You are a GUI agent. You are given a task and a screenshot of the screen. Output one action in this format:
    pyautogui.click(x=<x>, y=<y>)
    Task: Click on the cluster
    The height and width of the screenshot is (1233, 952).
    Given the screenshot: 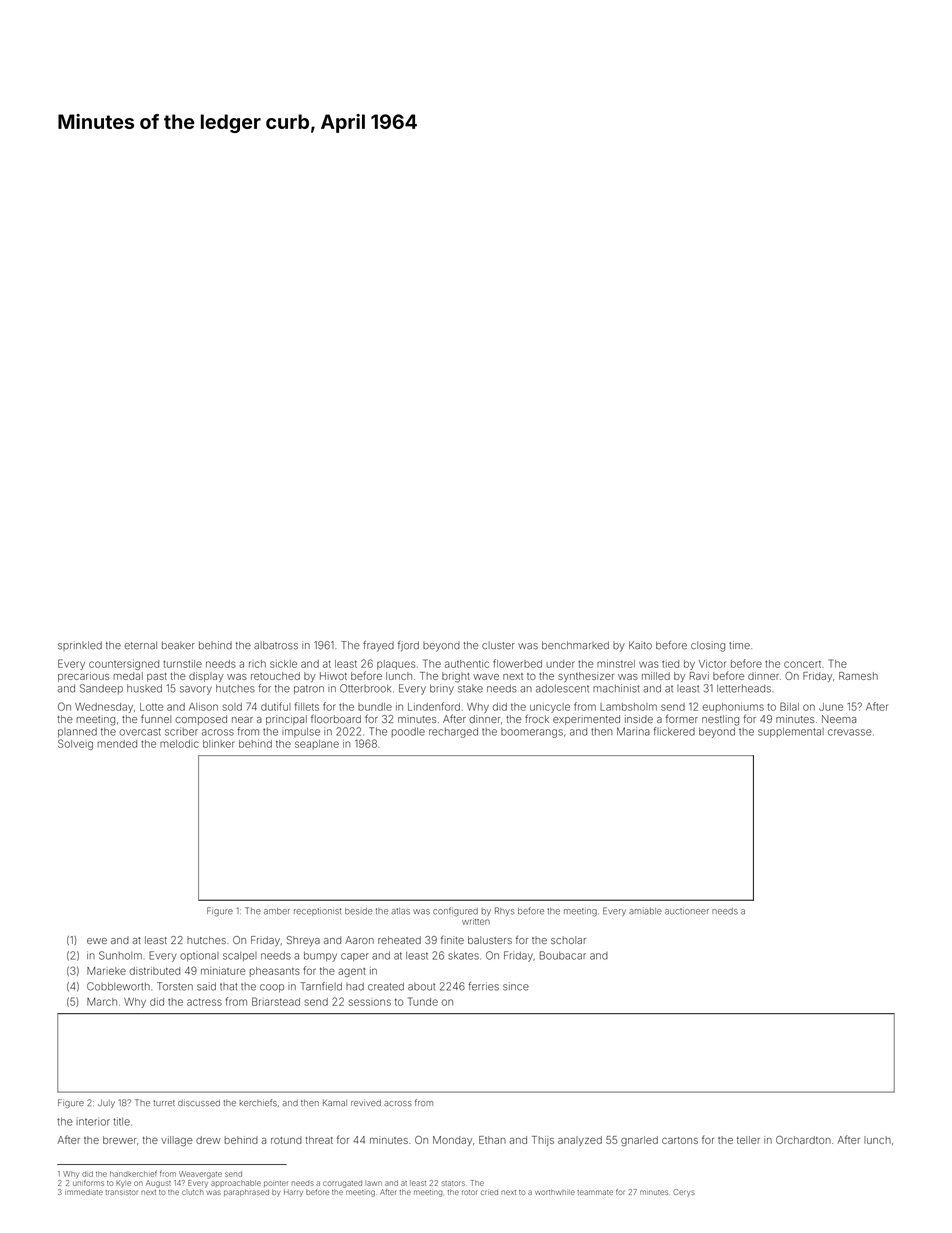 What is the action you would take?
    pyautogui.click(x=498, y=645)
